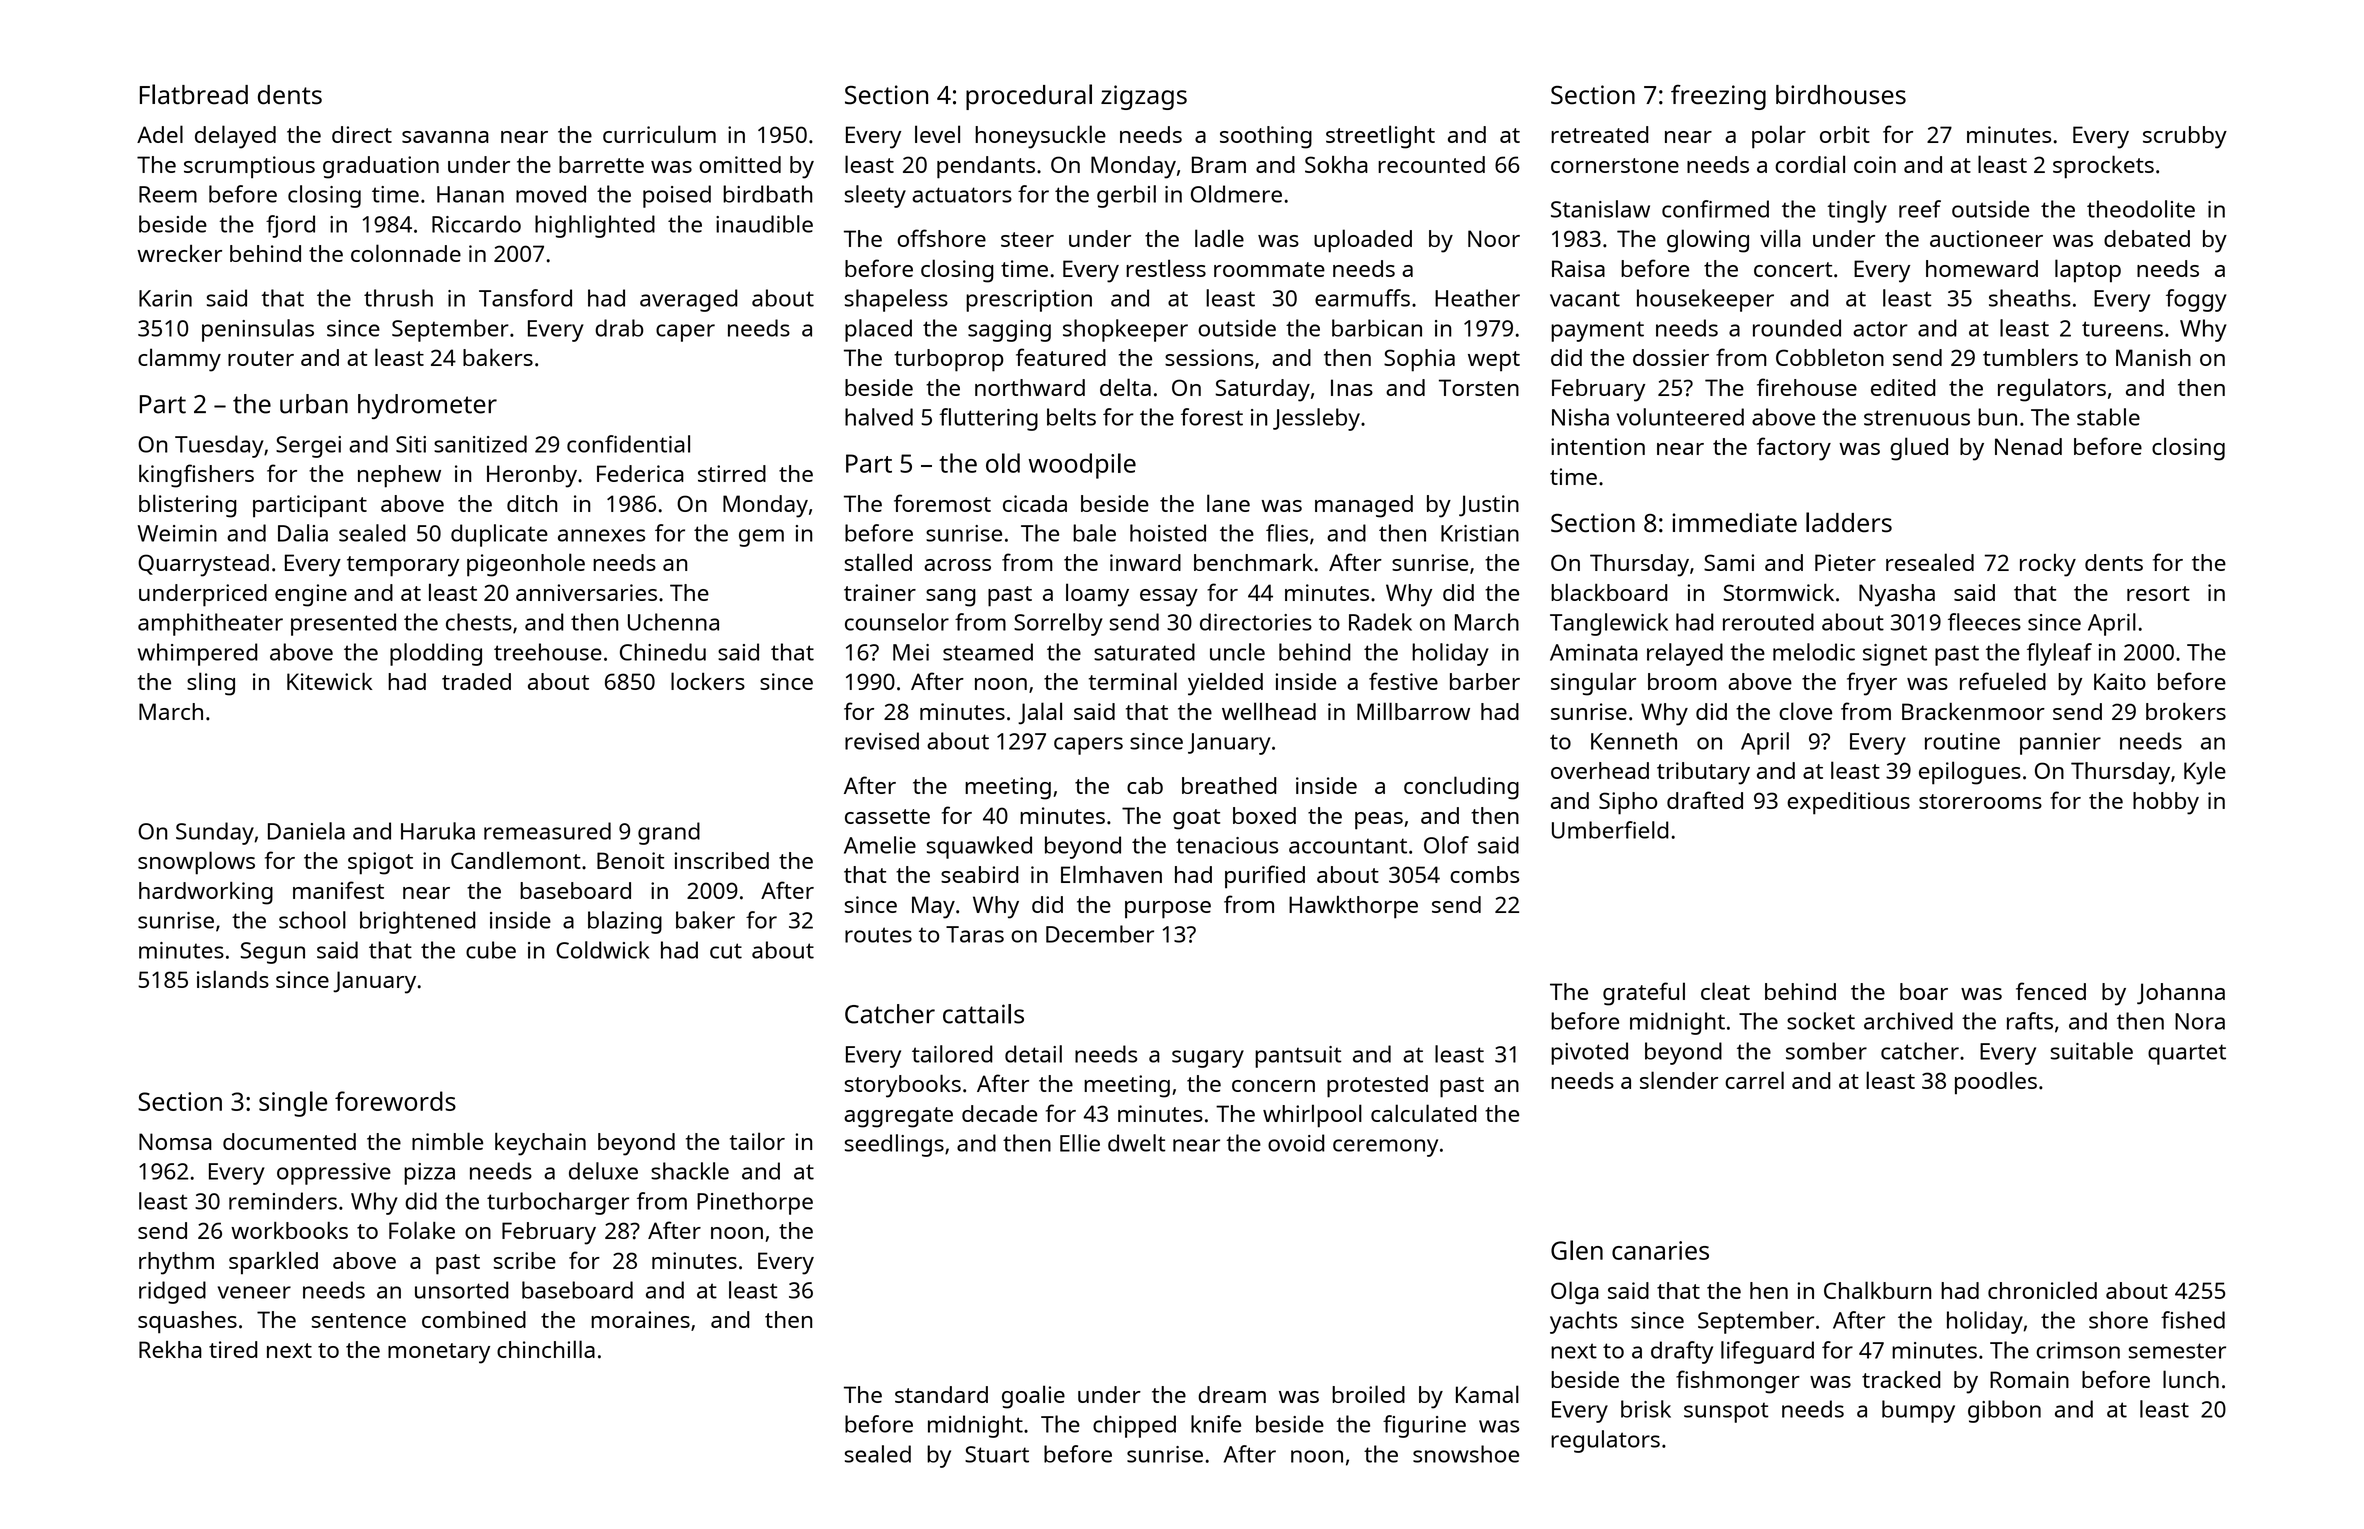 The image size is (2364, 1529). Describe the element at coordinates (997, 1454) in the screenshot. I see `Stuart` at that location.
